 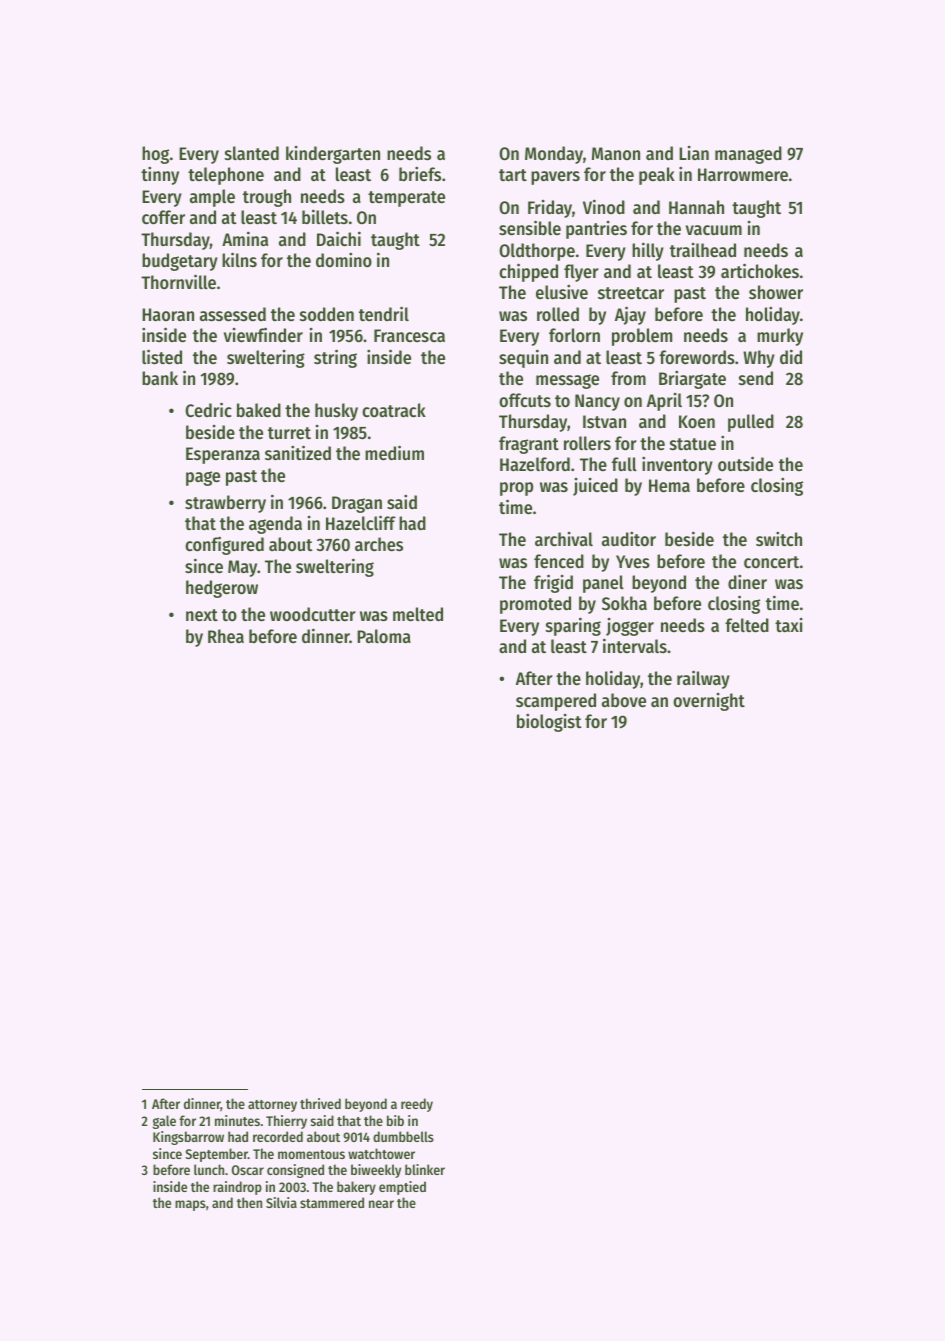 I want to click on blinker, so click(x=425, y=1169).
